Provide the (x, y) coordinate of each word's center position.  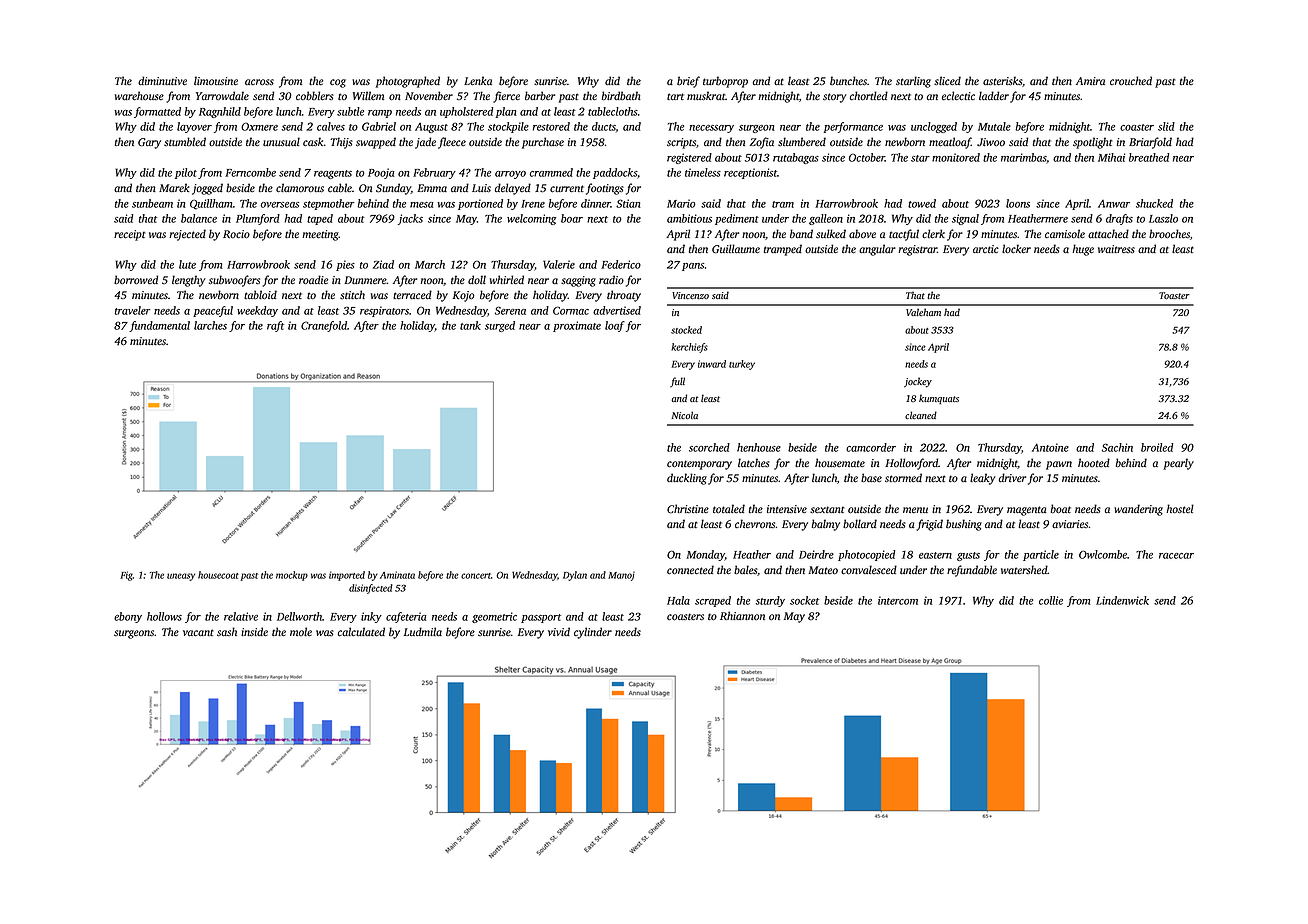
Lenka (478, 81)
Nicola (684, 415)
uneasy (181, 577)
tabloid (260, 295)
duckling (687, 479)
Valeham (923, 312)
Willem (368, 96)
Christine (688, 509)
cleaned (921, 415)
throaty (624, 296)
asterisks (1002, 81)
